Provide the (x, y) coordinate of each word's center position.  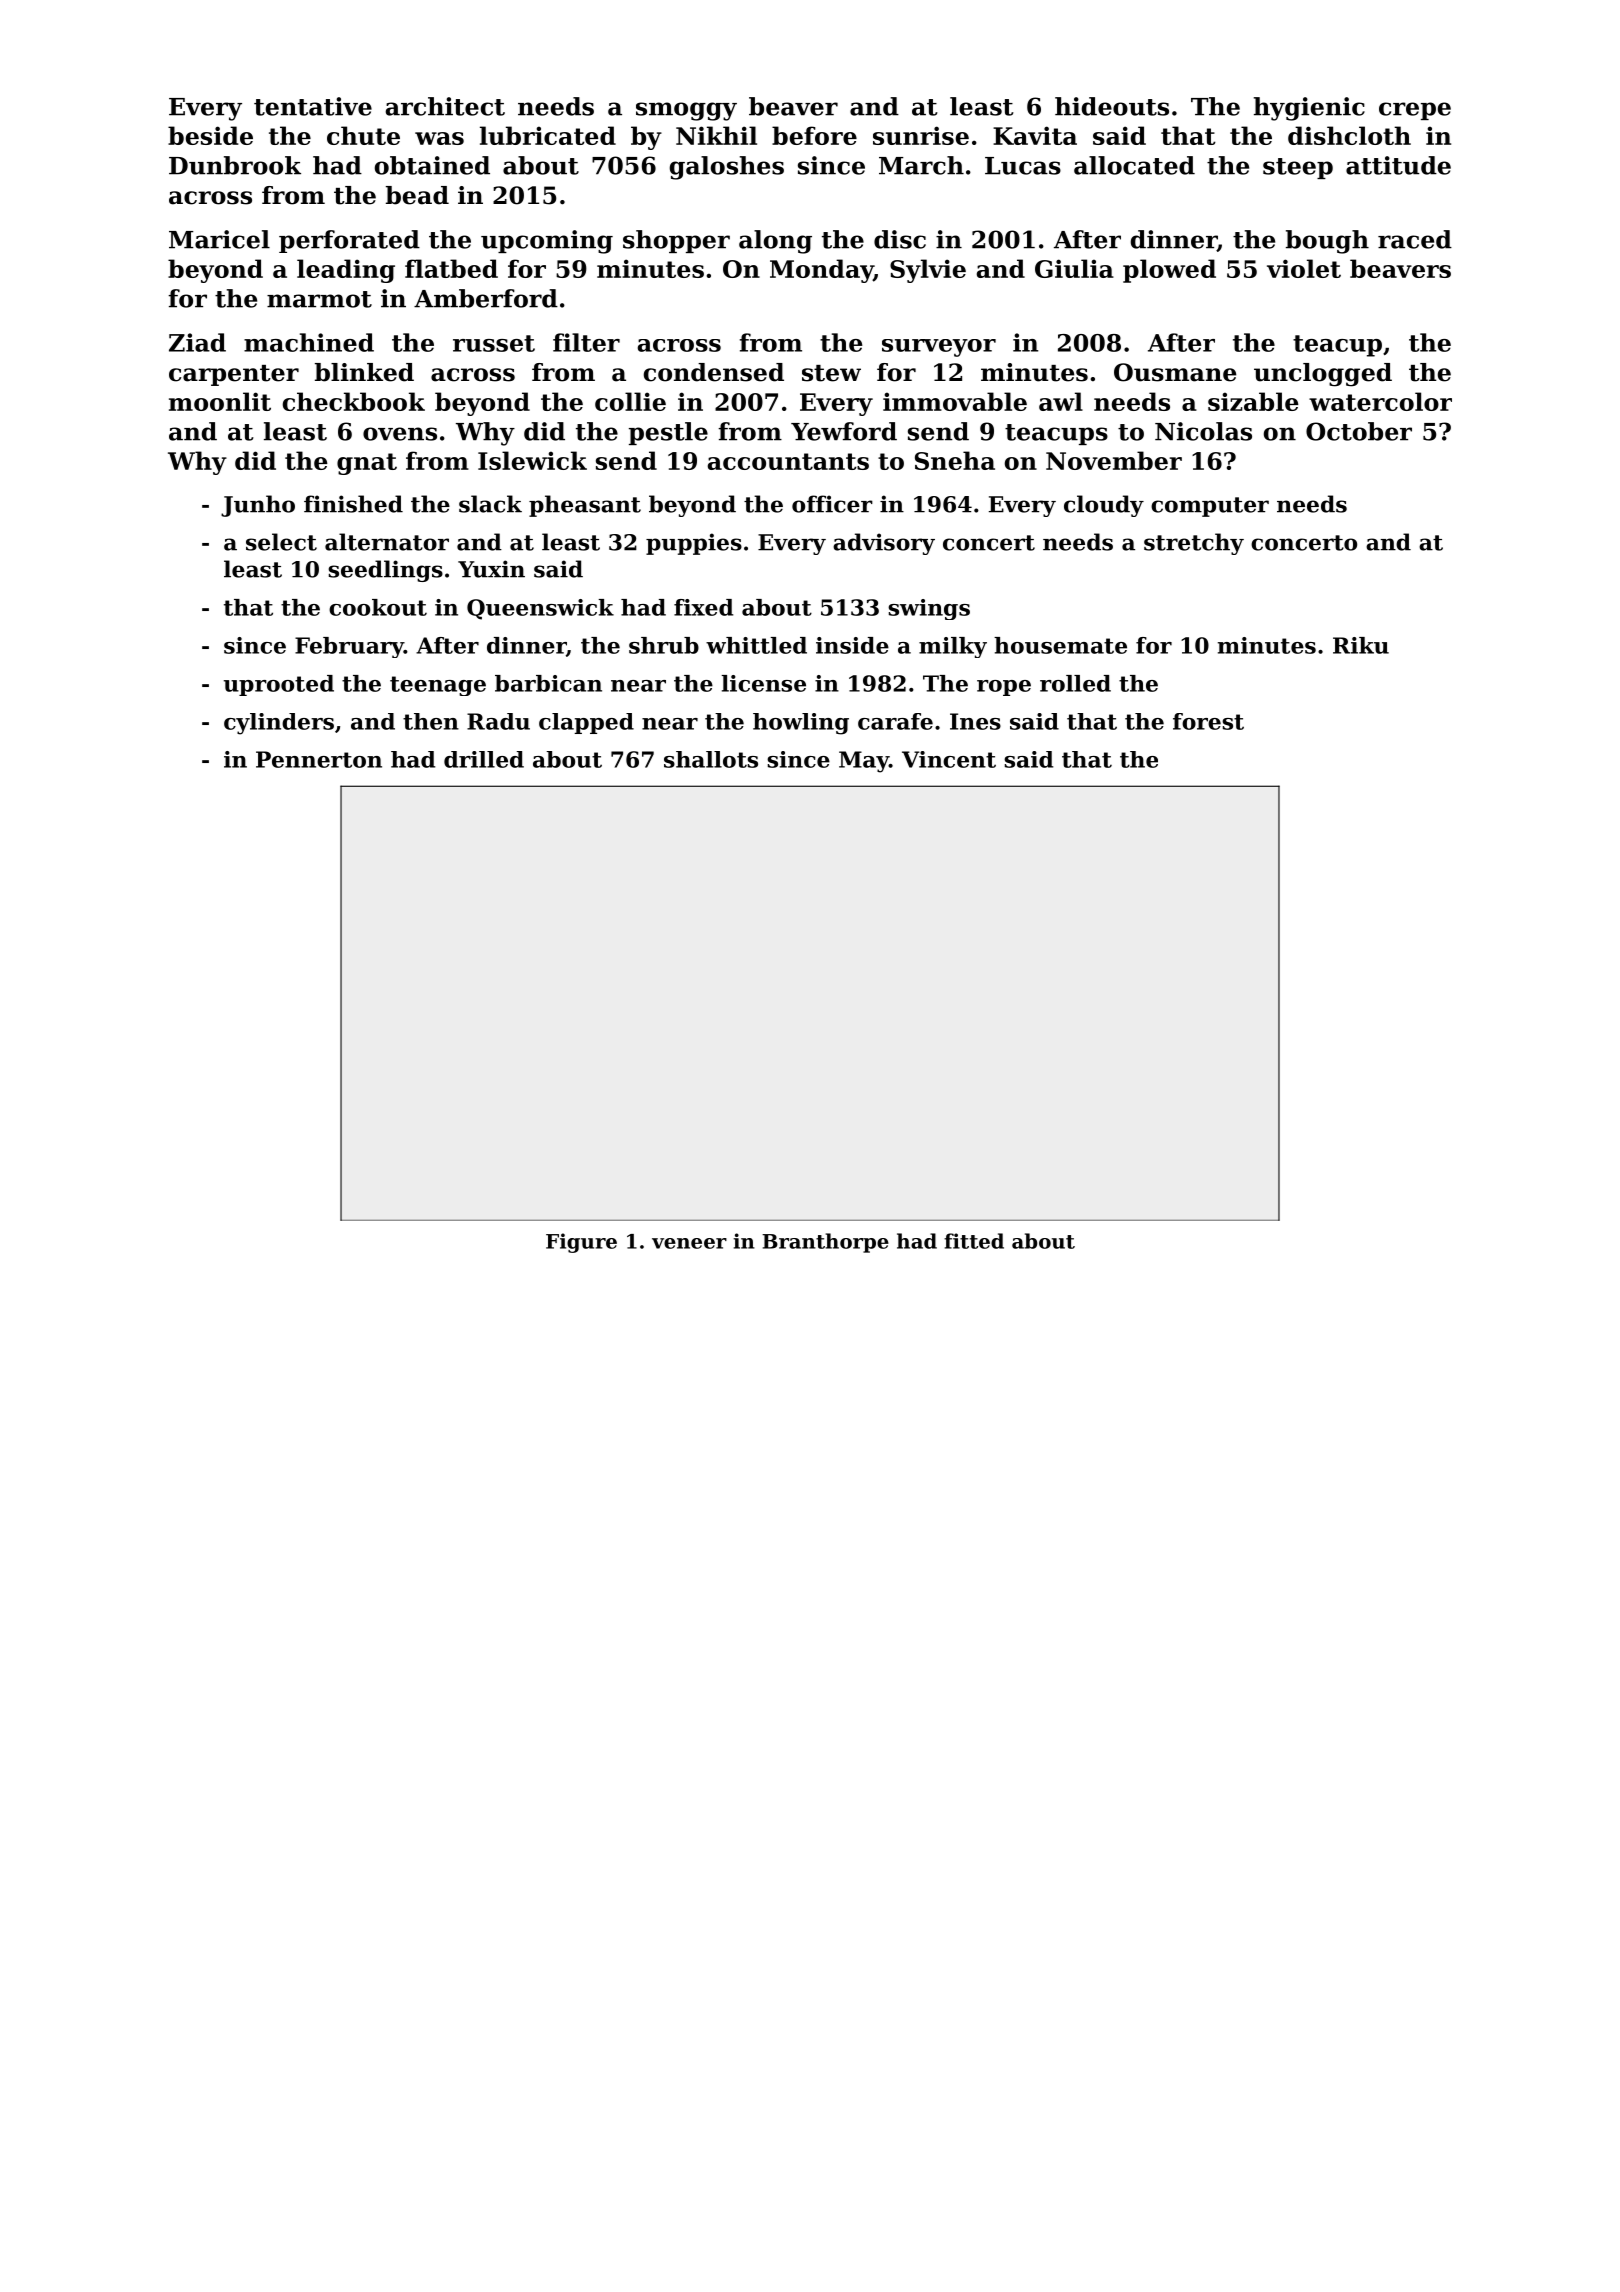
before (814, 135)
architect (445, 106)
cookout (378, 607)
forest (1208, 721)
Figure (581, 1243)
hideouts (1112, 106)
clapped (586, 723)
